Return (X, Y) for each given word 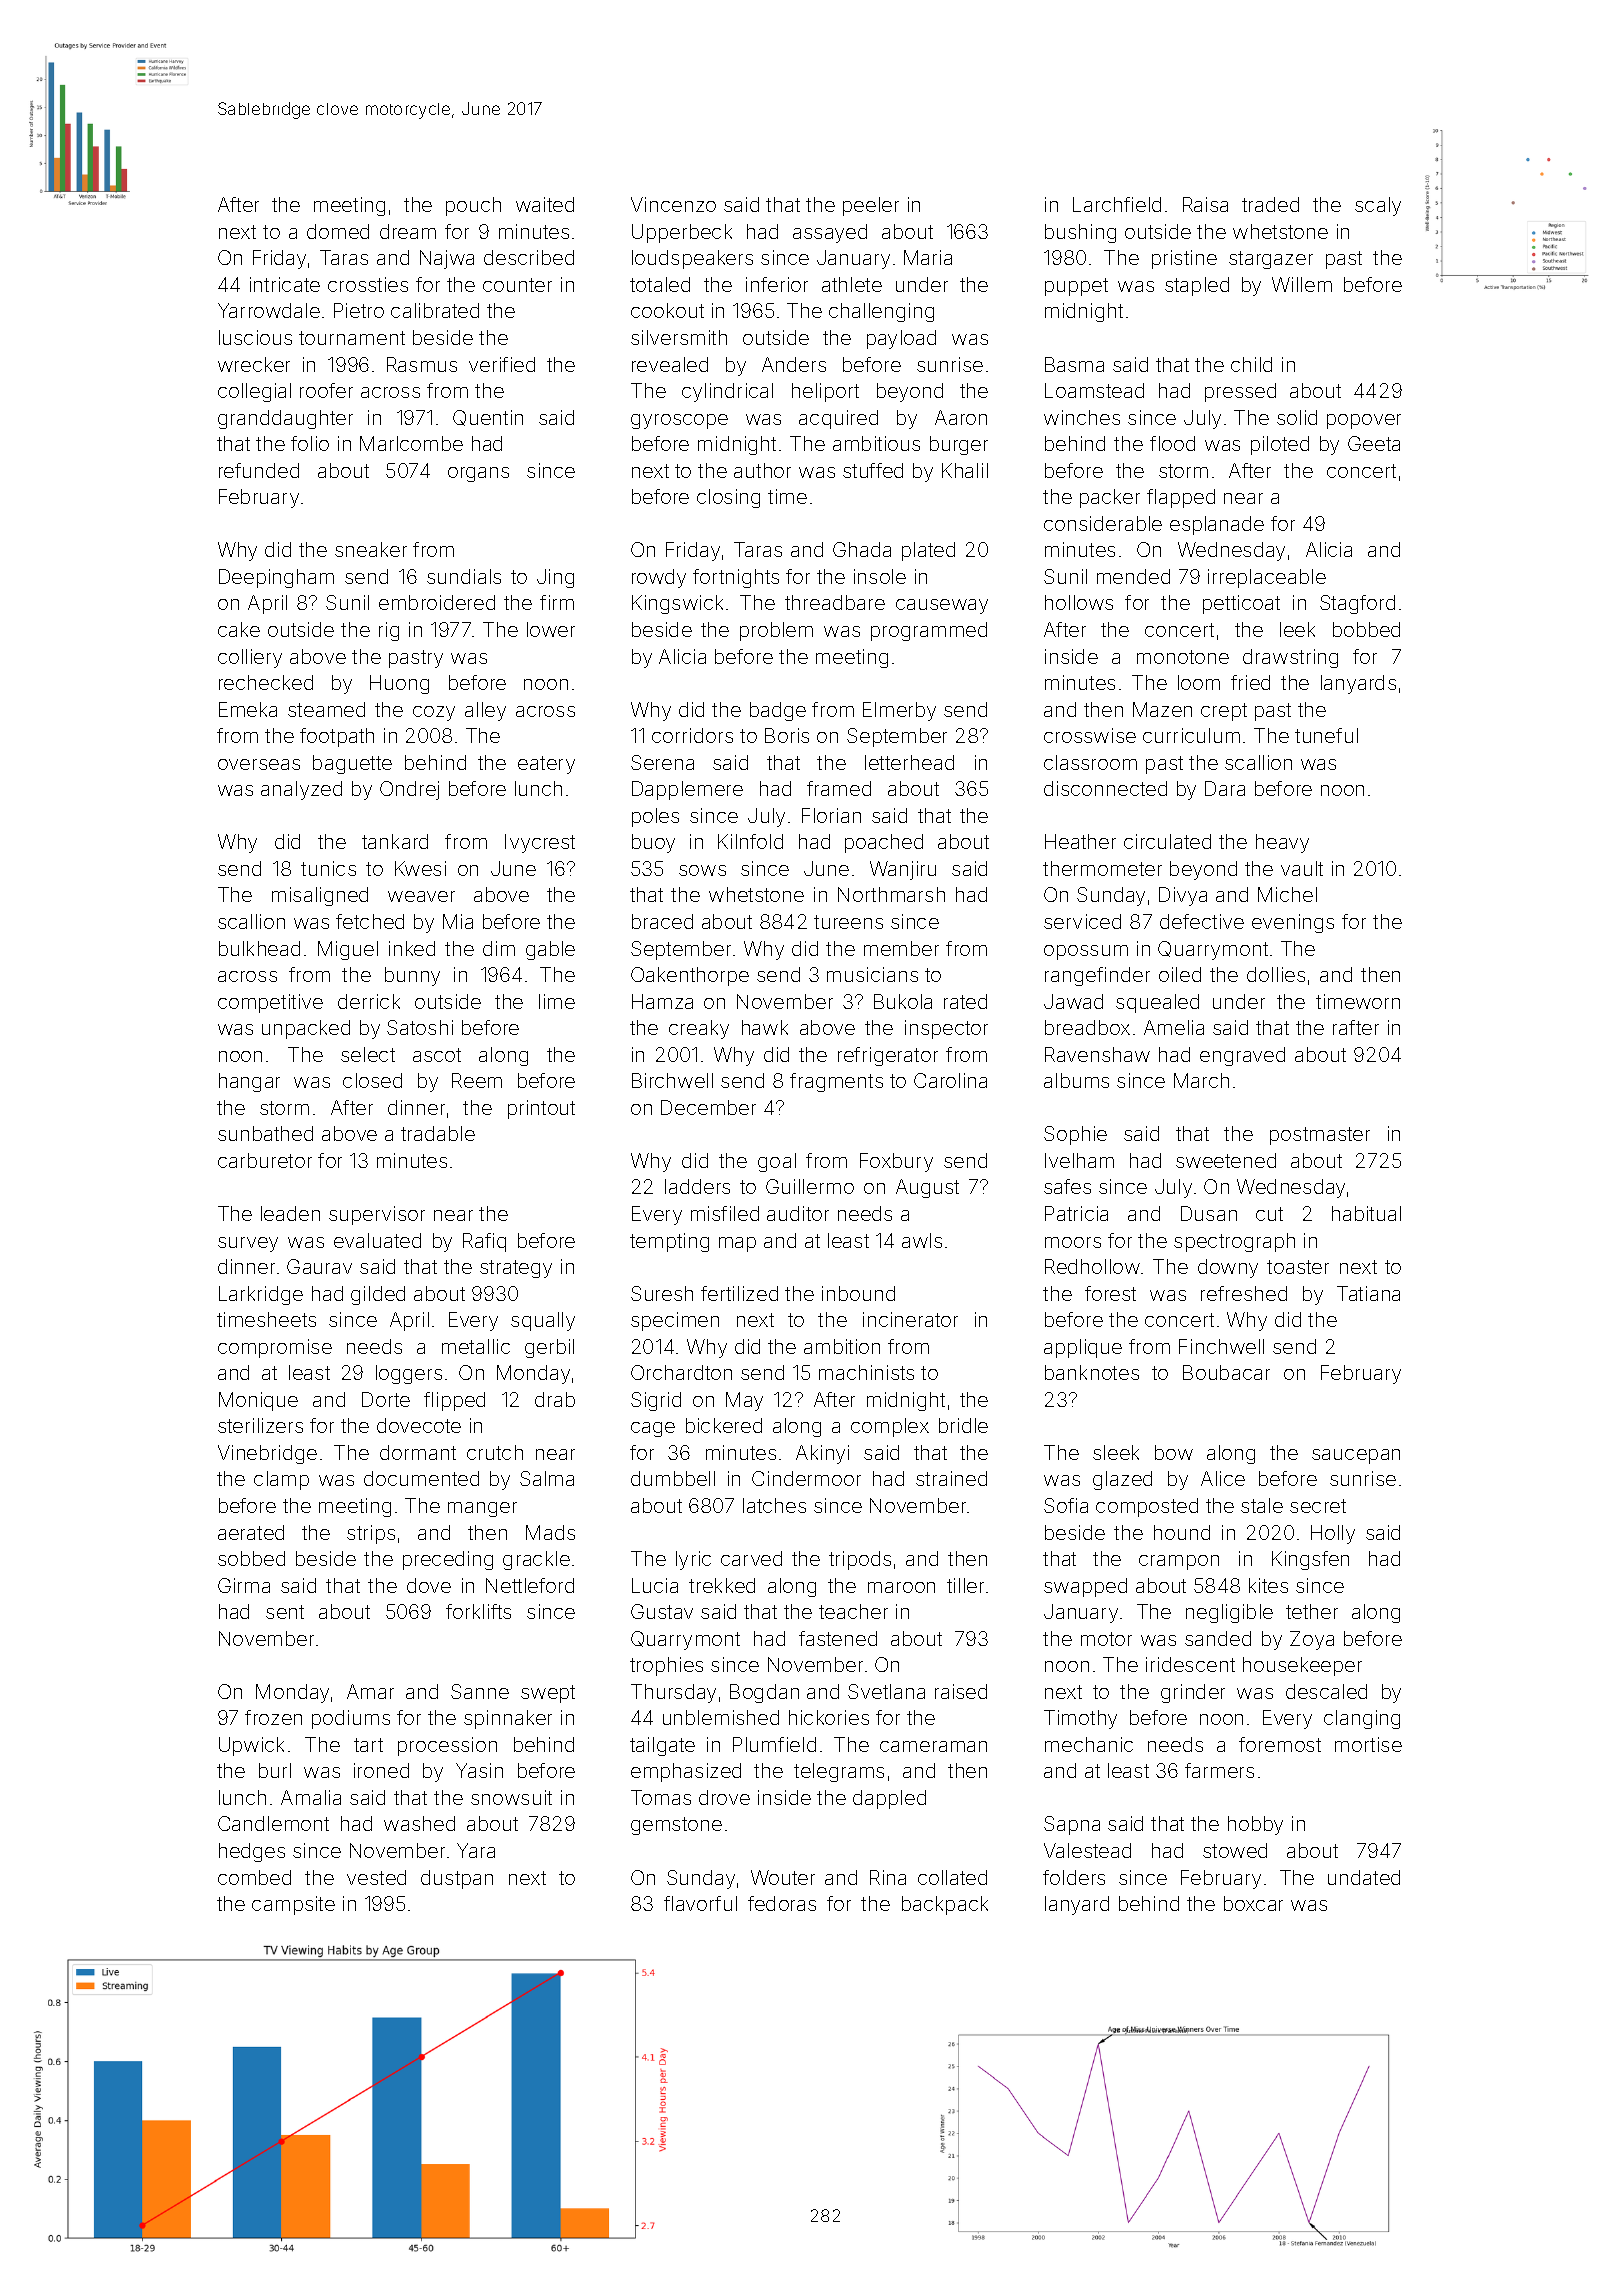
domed (338, 231)
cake (239, 629)
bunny (412, 976)
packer (1110, 498)
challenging (881, 312)
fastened (838, 1638)
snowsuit (511, 1797)
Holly (1333, 1534)
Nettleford (530, 1585)
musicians (872, 974)
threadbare (835, 602)
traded (1270, 204)
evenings (1293, 923)
